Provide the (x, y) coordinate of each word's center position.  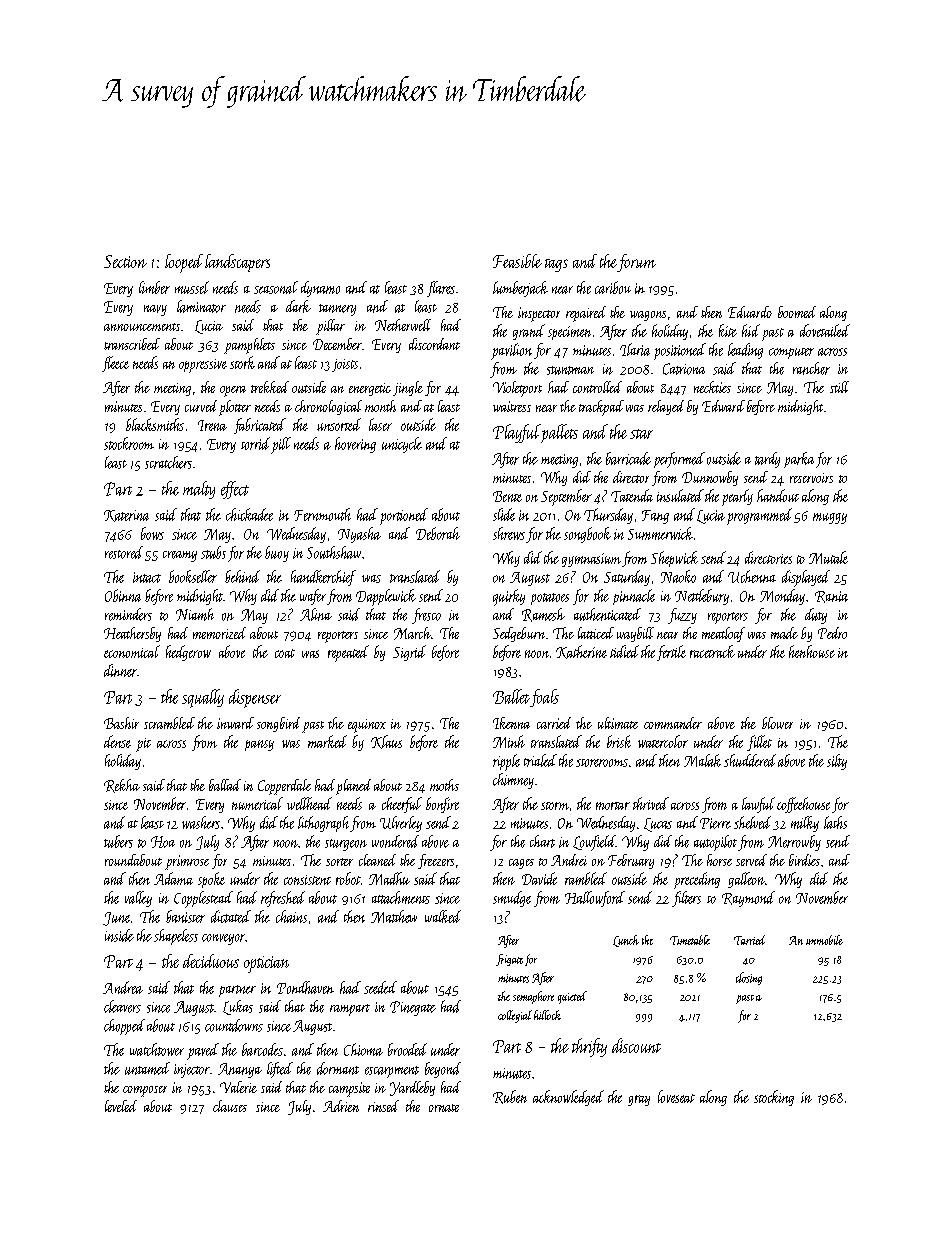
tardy (767, 460)
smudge (512, 899)
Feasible (517, 261)
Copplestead (203, 899)
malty (199, 490)
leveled (121, 1106)
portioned (404, 516)
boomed (797, 312)
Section (125, 261)
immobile (824, 940)
